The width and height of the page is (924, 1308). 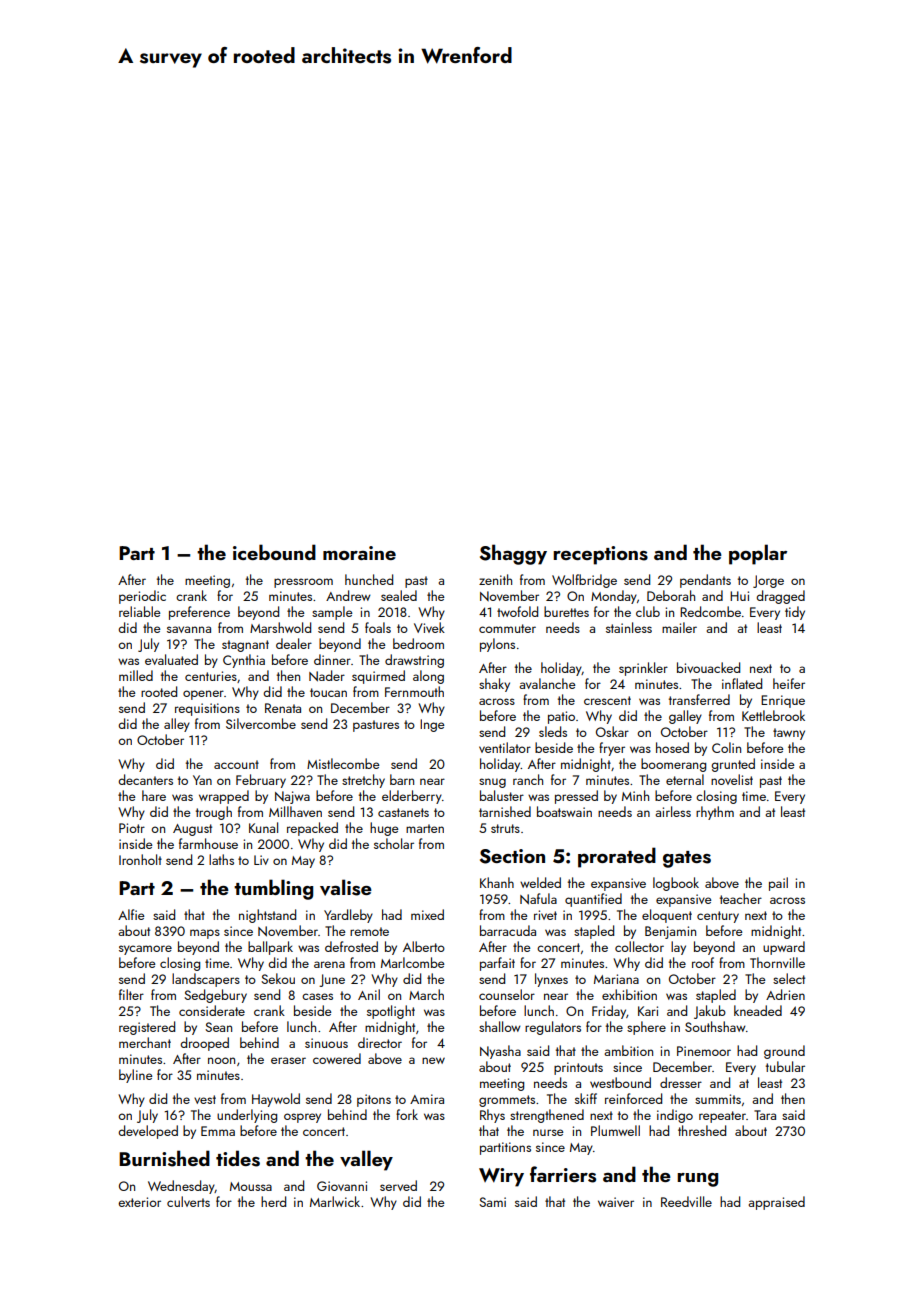 I want to click on novelist, so click(x=732, y=779).
